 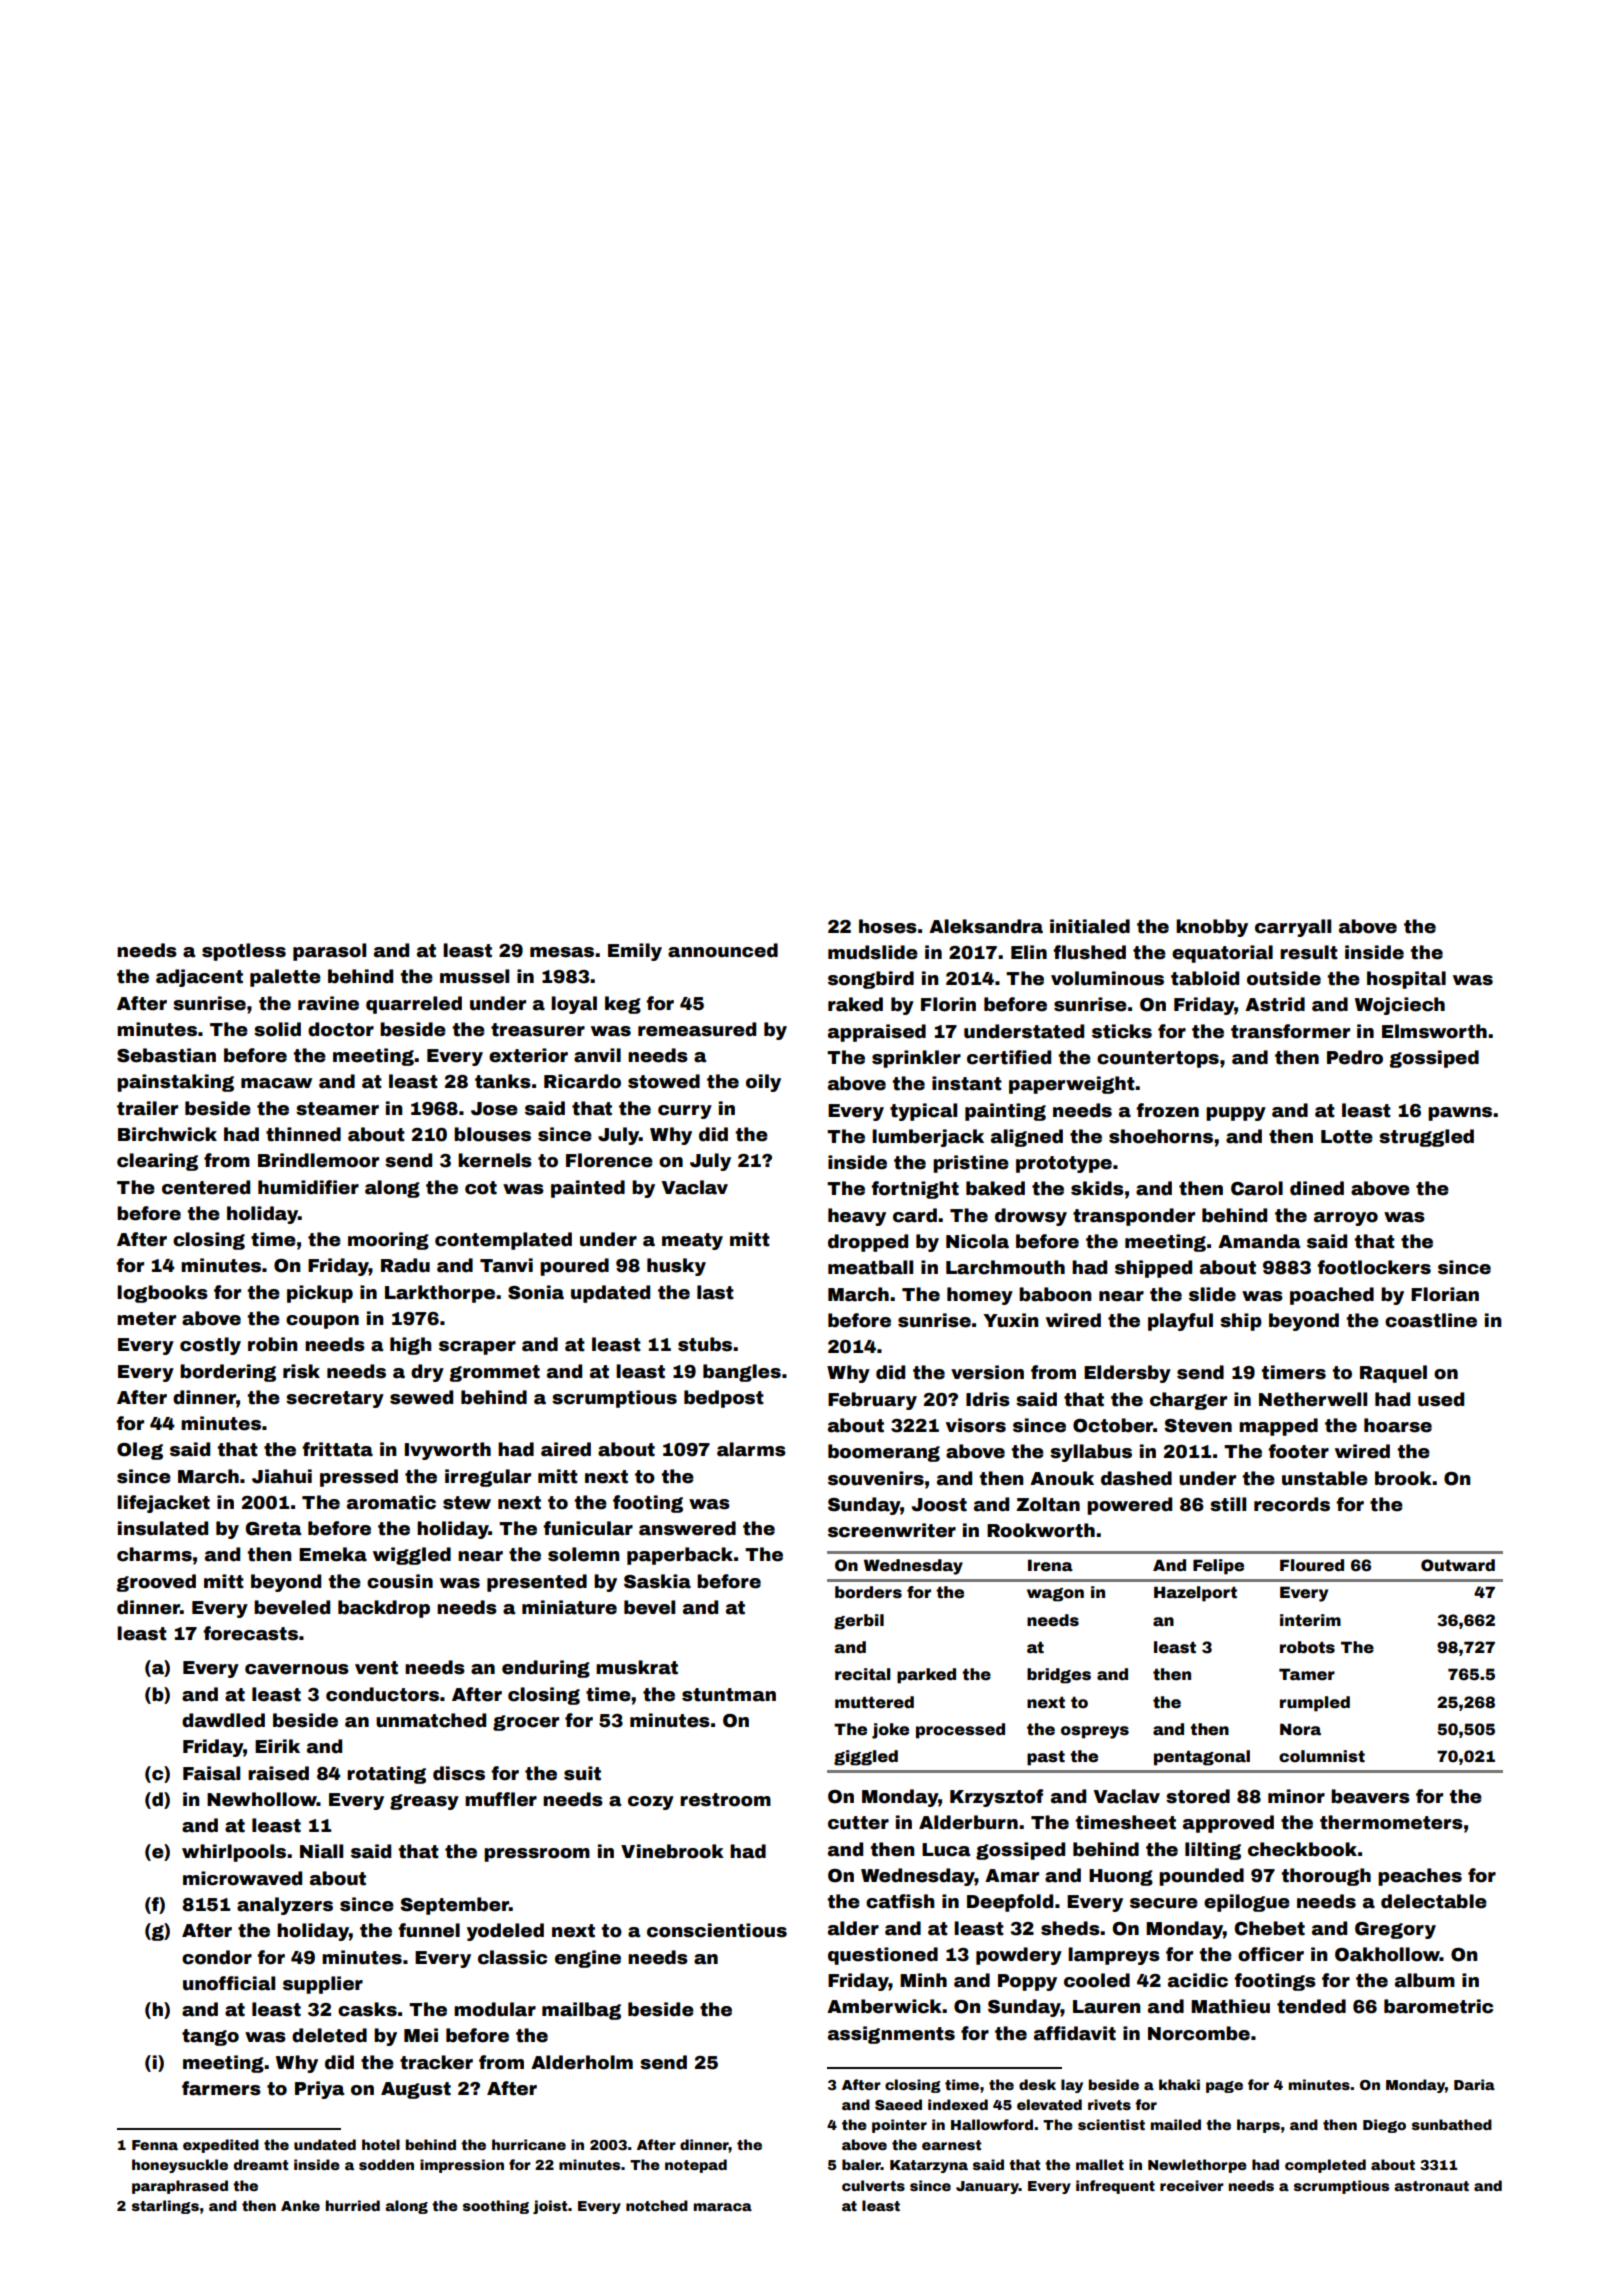 I want to click on Deepfold, so click(x=1010, y=1903).
